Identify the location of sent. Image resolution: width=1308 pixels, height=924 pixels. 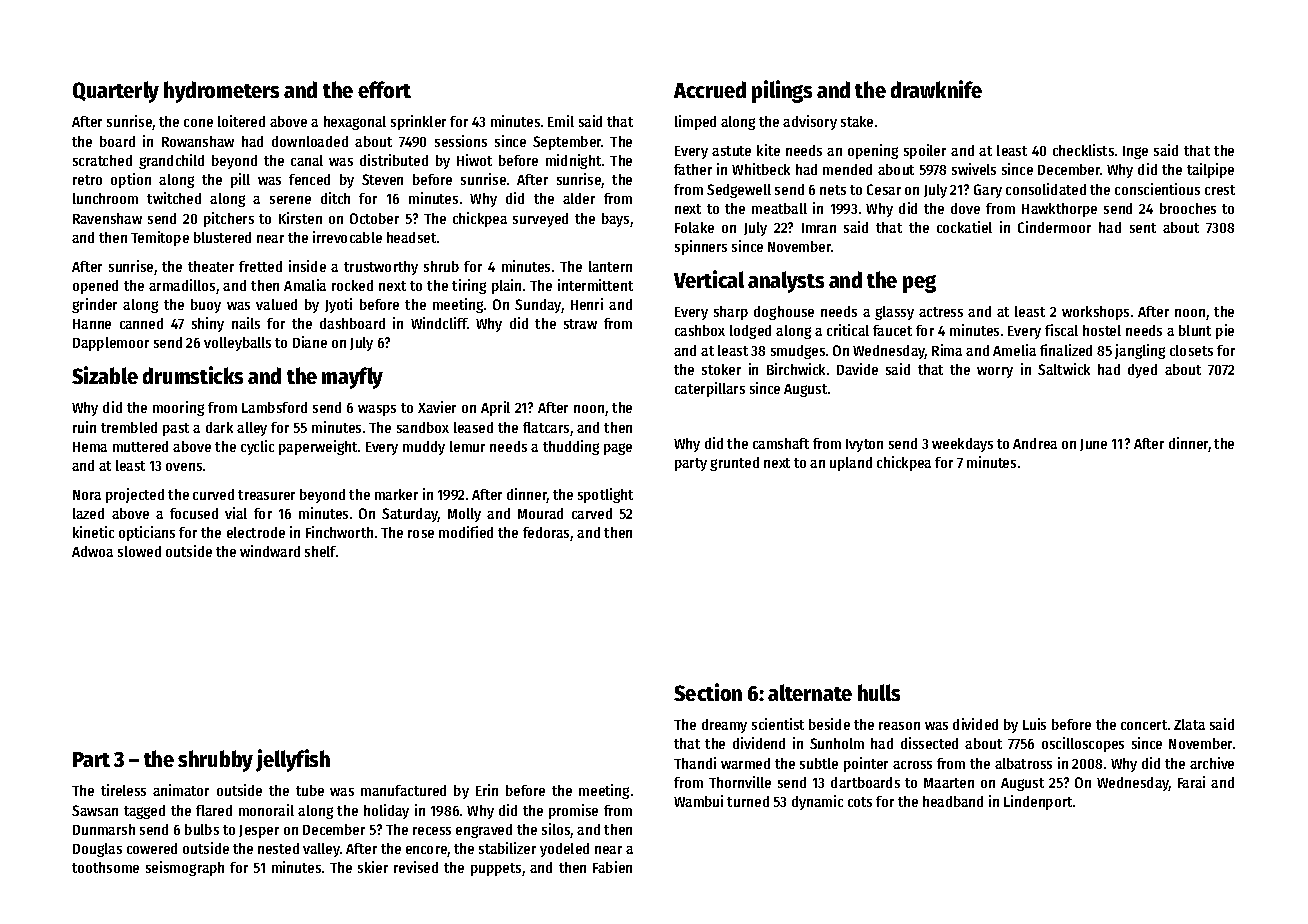
(1143, 228).
